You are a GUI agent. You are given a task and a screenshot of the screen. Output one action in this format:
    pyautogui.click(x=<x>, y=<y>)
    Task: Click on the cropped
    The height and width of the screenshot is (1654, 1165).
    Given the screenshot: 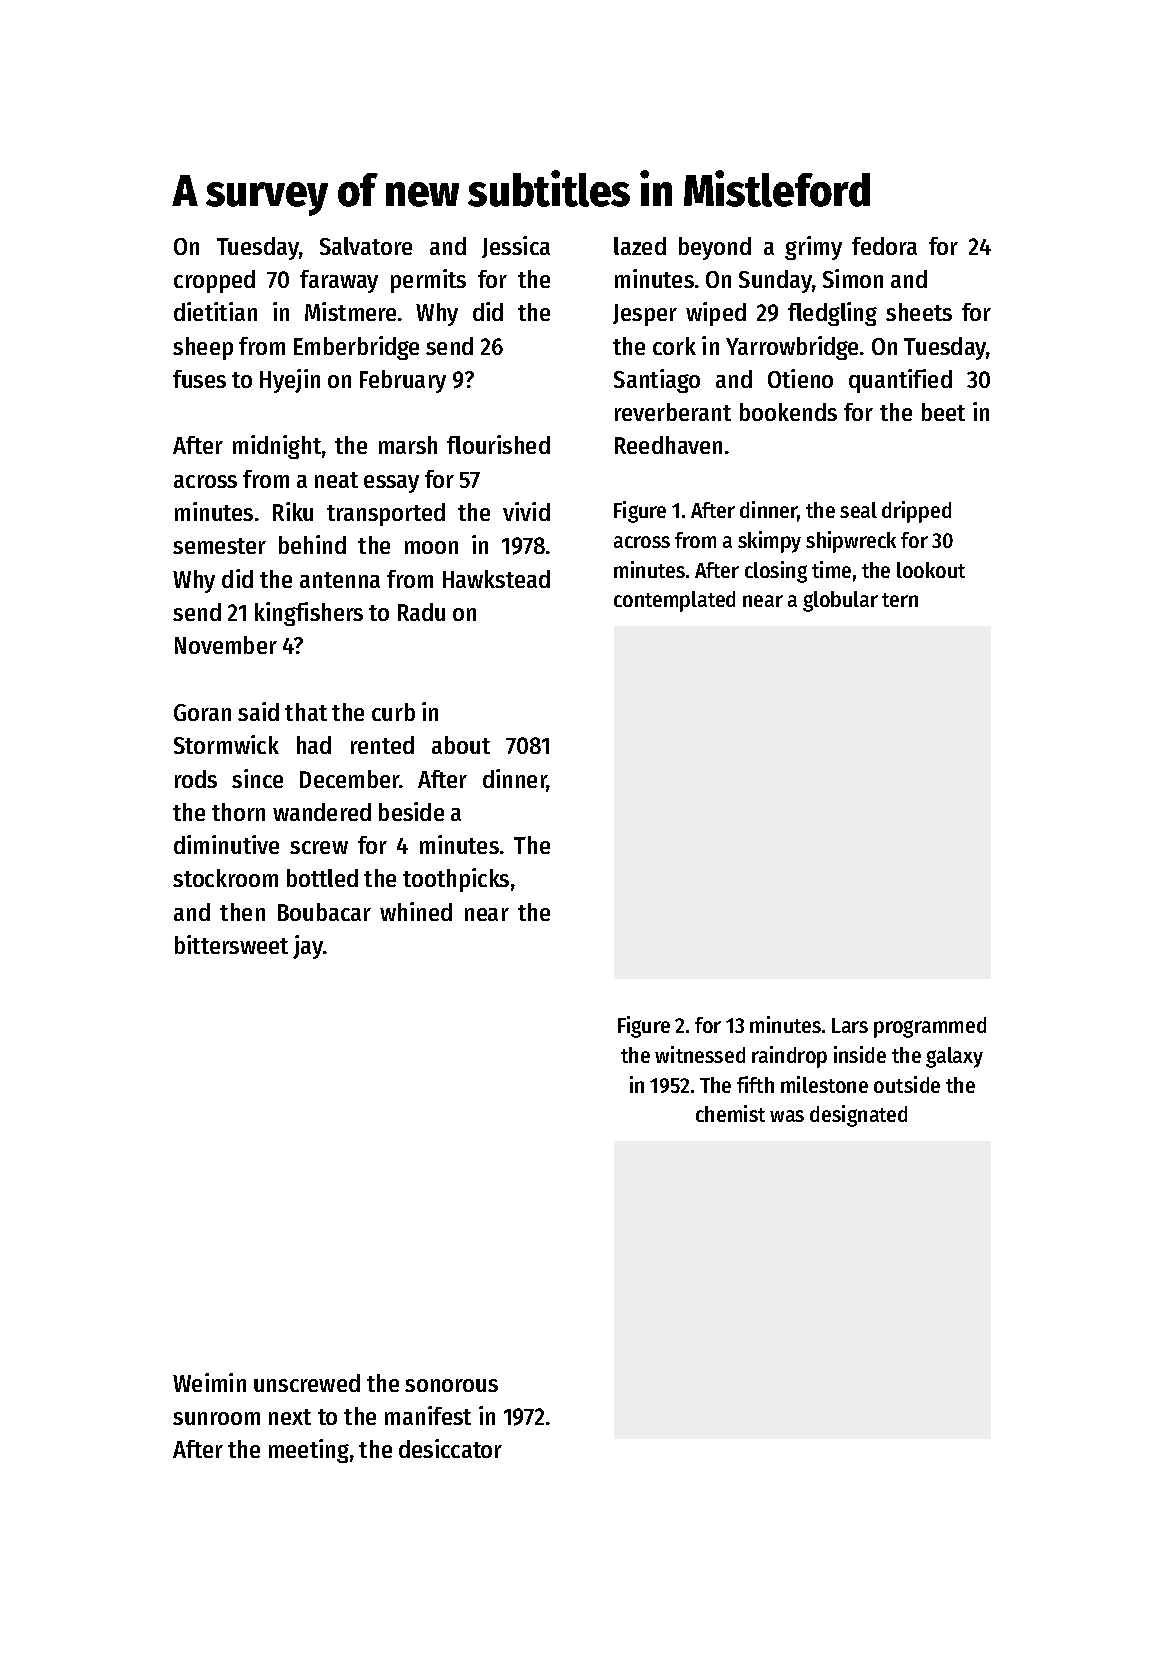 What is the action you would take?
    pyautogui.click(x=214, y=281)
